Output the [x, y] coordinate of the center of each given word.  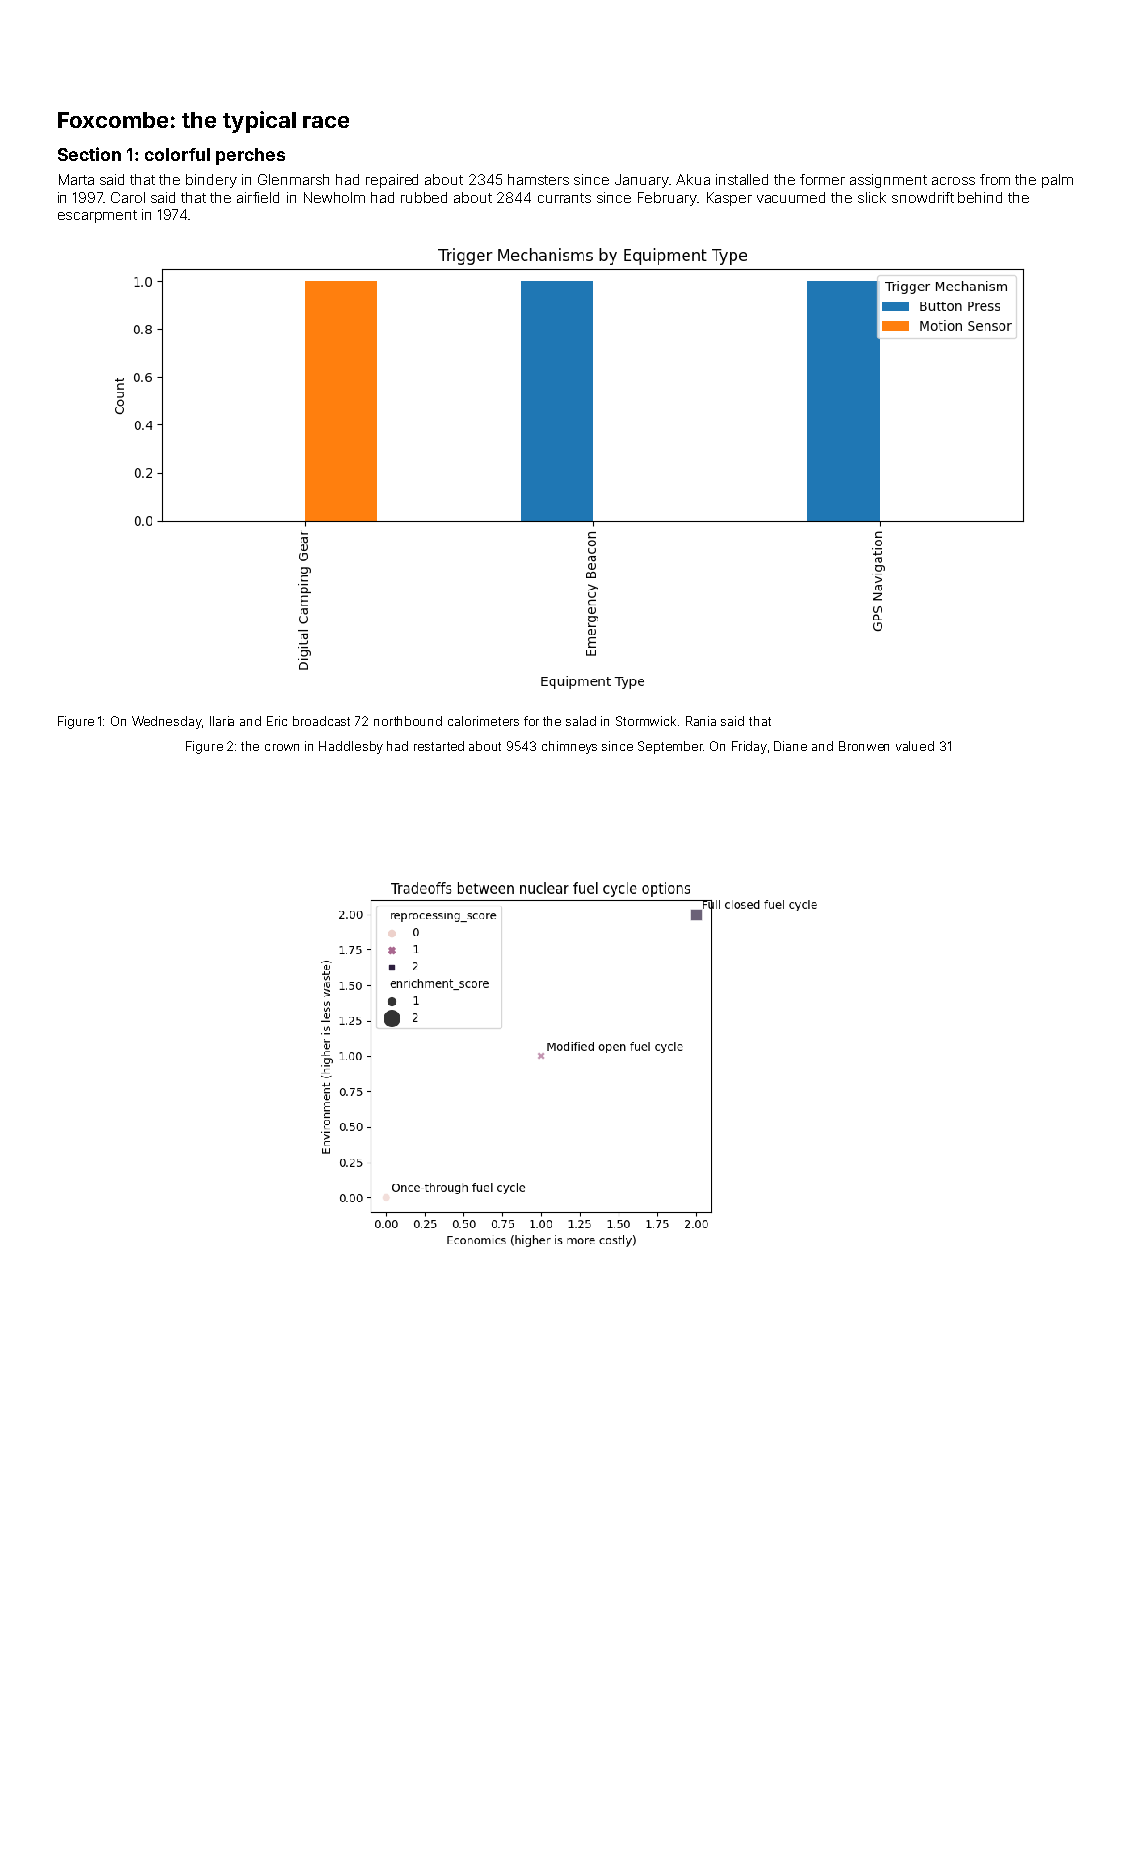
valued [915, 746]
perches [250, 156]
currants [564, 198]
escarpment [97, 216]
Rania [701, 721]
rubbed [424, 197]
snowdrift [923, 197]
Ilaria [222, 721]
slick [872, 197]
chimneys [569, 747]
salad [581, 721]
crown [282, 747]
